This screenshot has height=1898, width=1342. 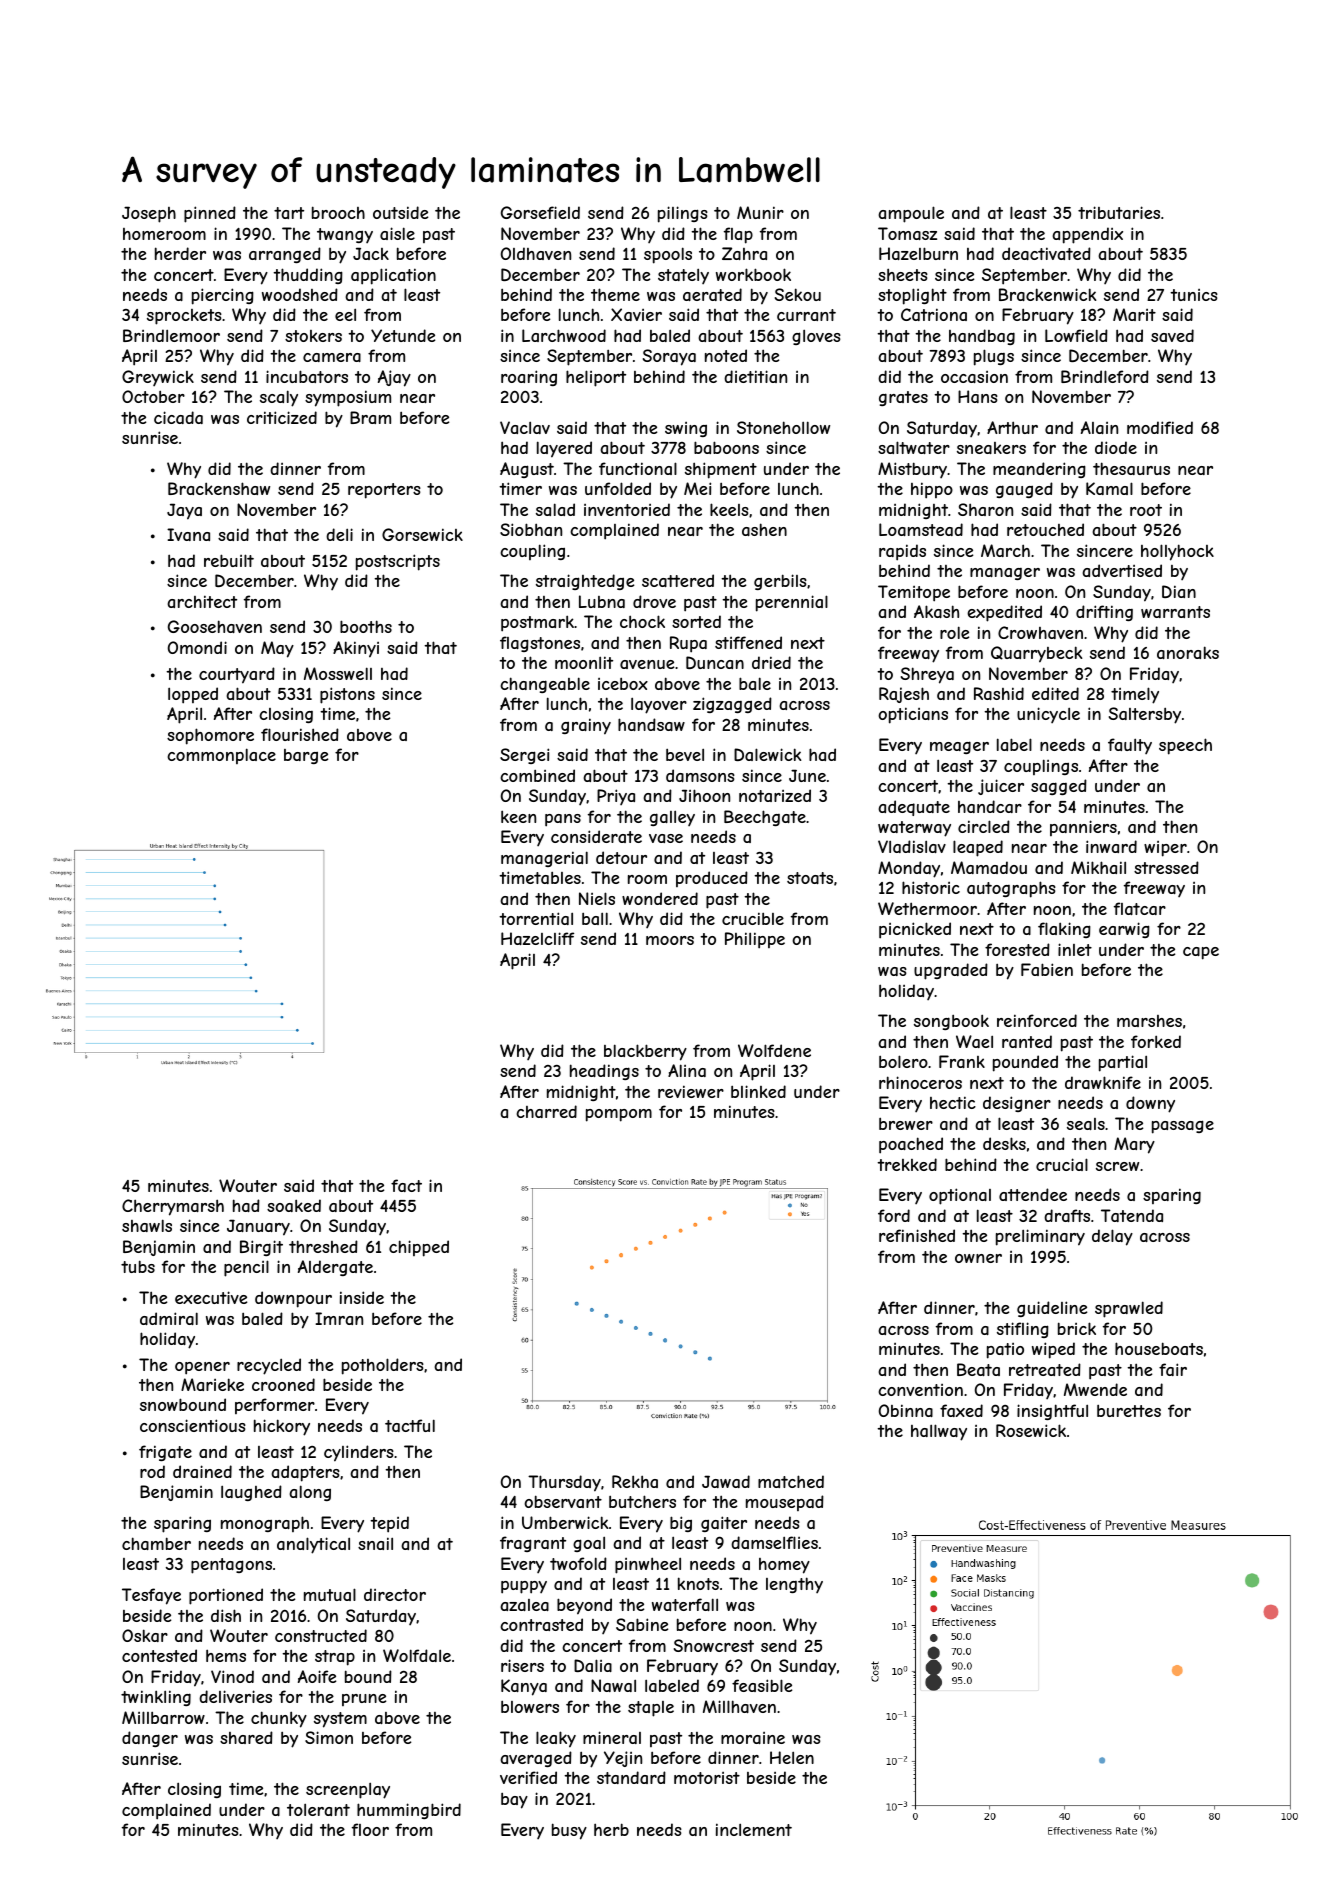 I want to click on tributaries, so click(x=1119, y=212).
